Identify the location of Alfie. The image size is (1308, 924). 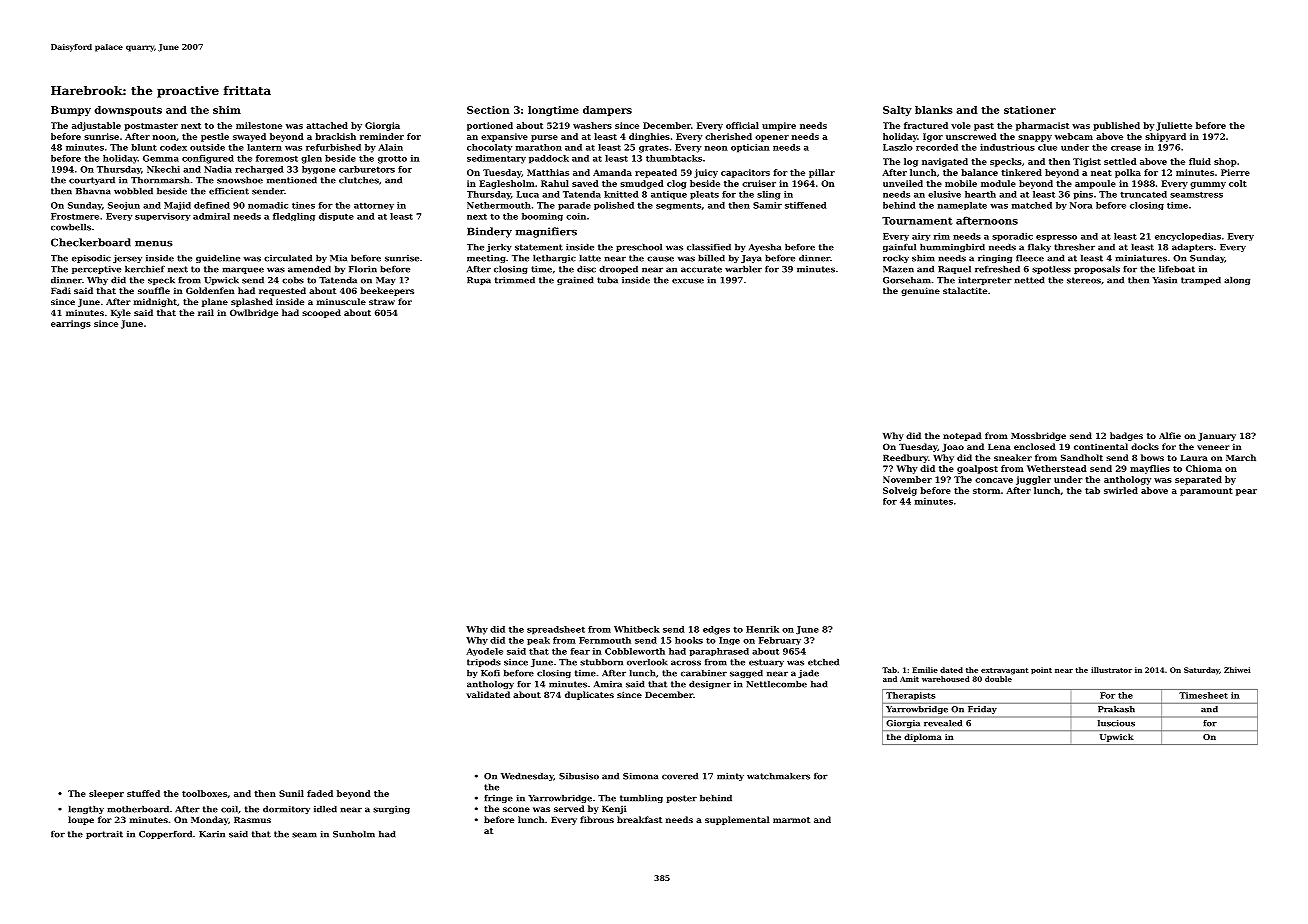
(1170, 435).
